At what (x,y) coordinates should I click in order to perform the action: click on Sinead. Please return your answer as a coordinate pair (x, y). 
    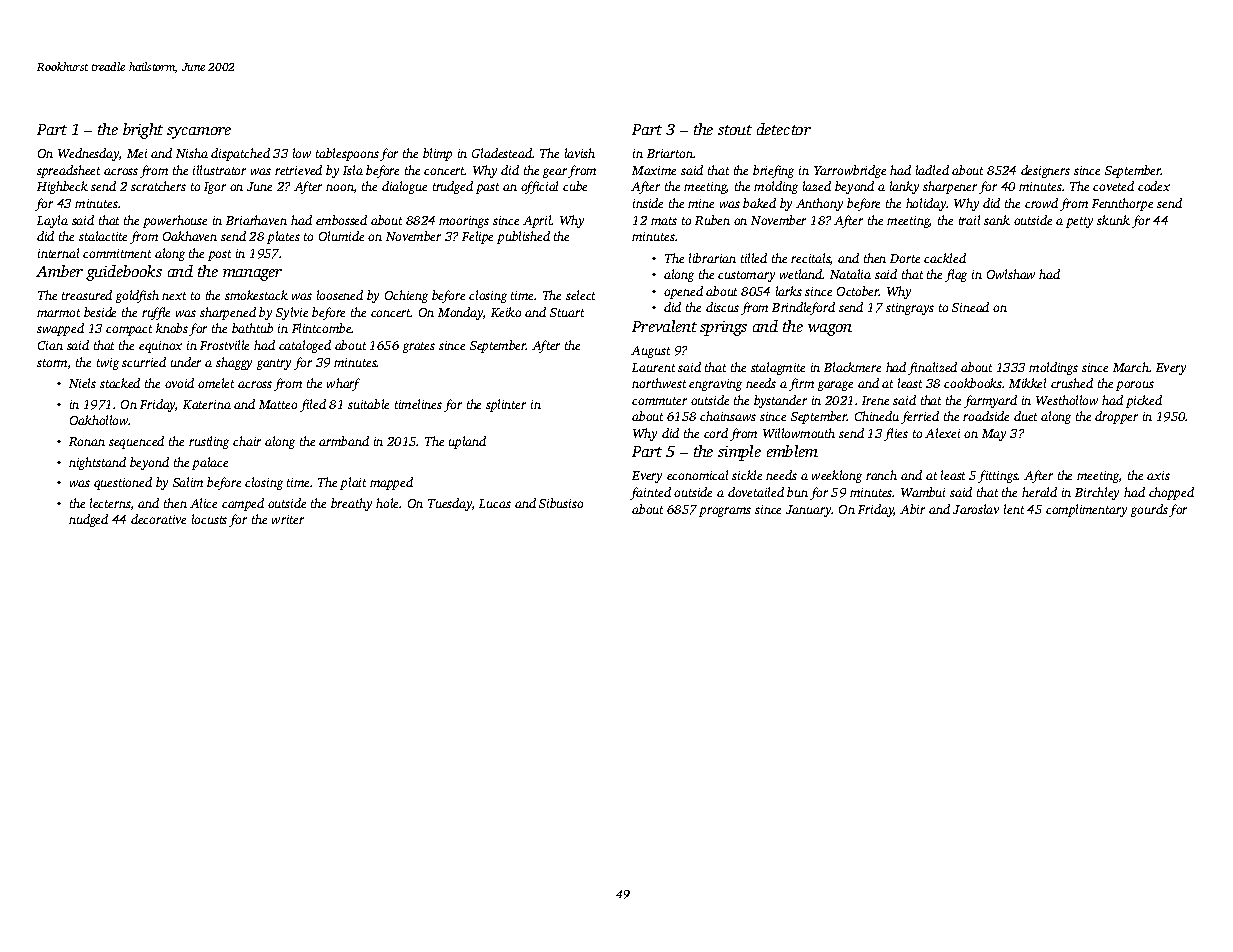
    Looking at the image, I should click on (970, 307).
